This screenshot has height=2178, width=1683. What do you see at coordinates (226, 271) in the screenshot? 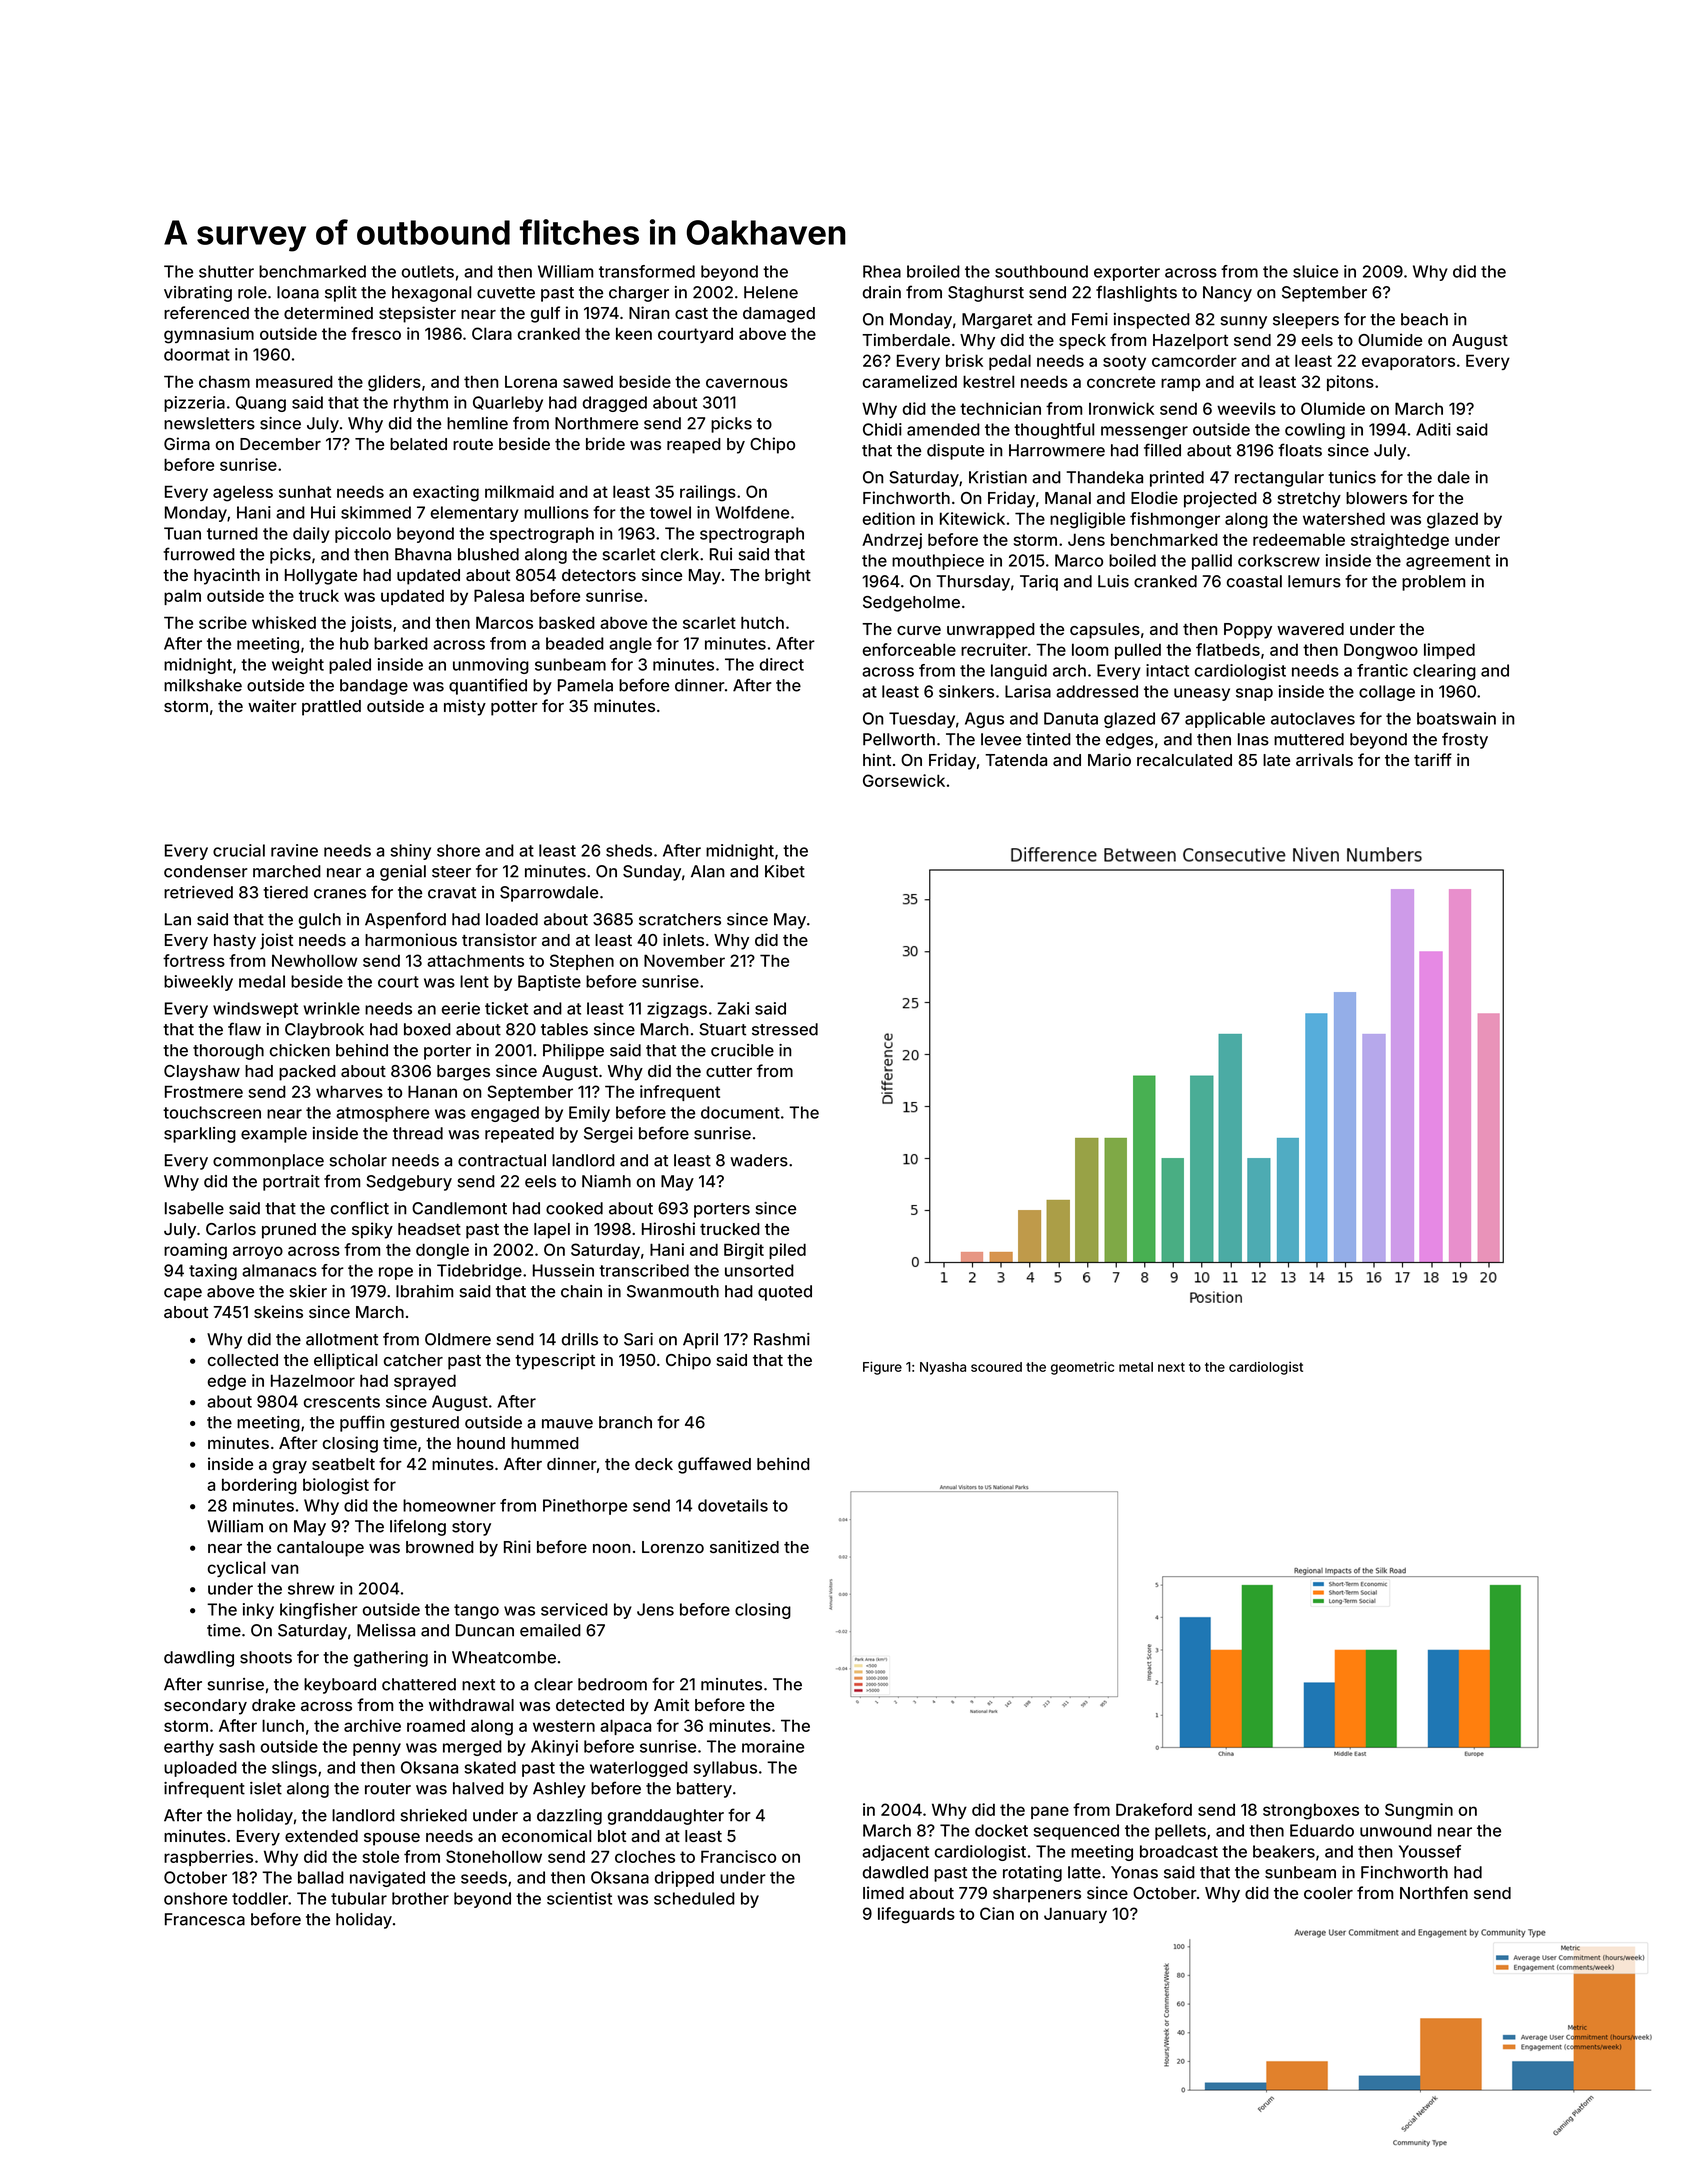
I see `shutter` at bounding box center [226, 271].
